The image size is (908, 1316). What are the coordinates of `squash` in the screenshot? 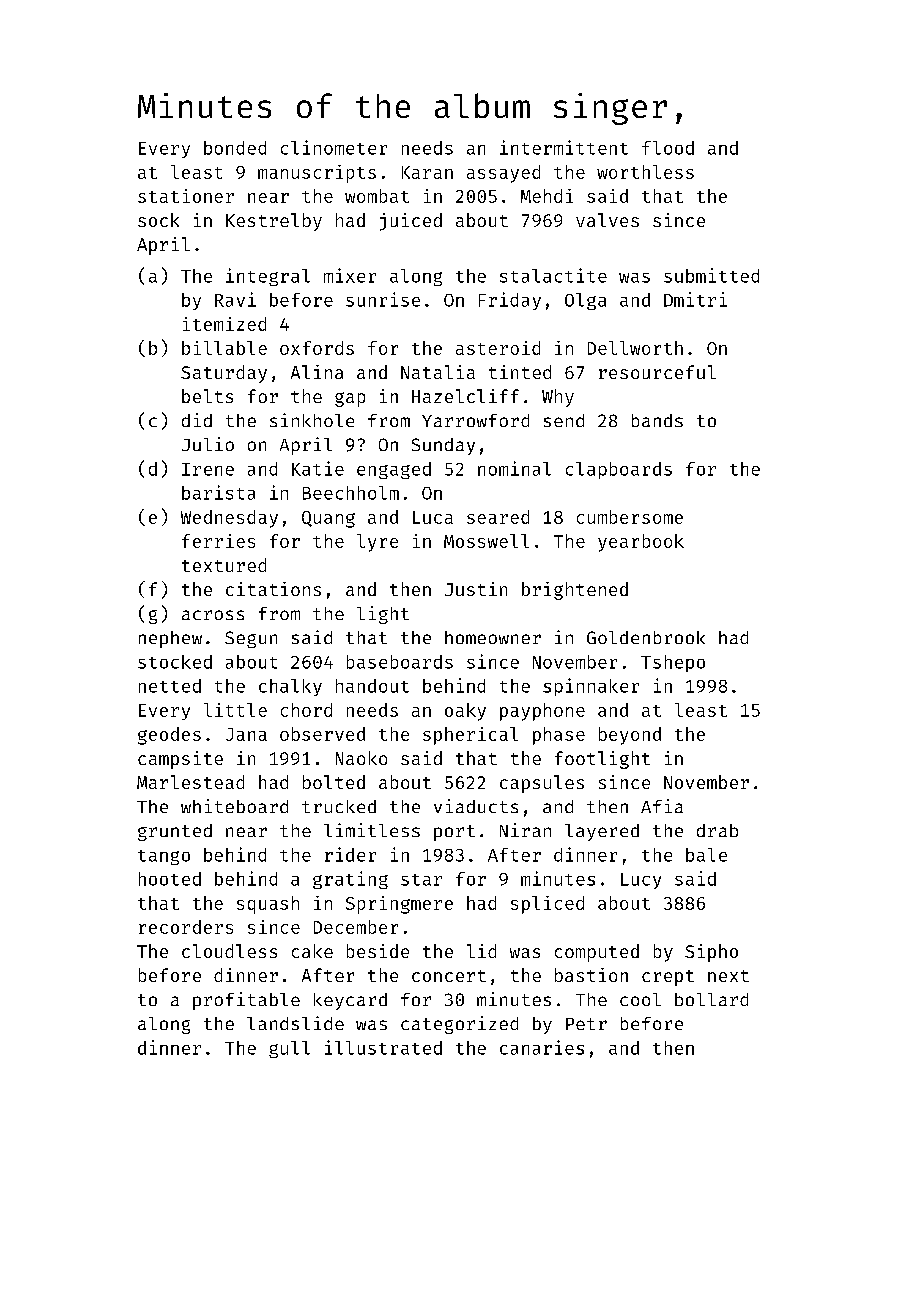 It's located at (268, 905).
